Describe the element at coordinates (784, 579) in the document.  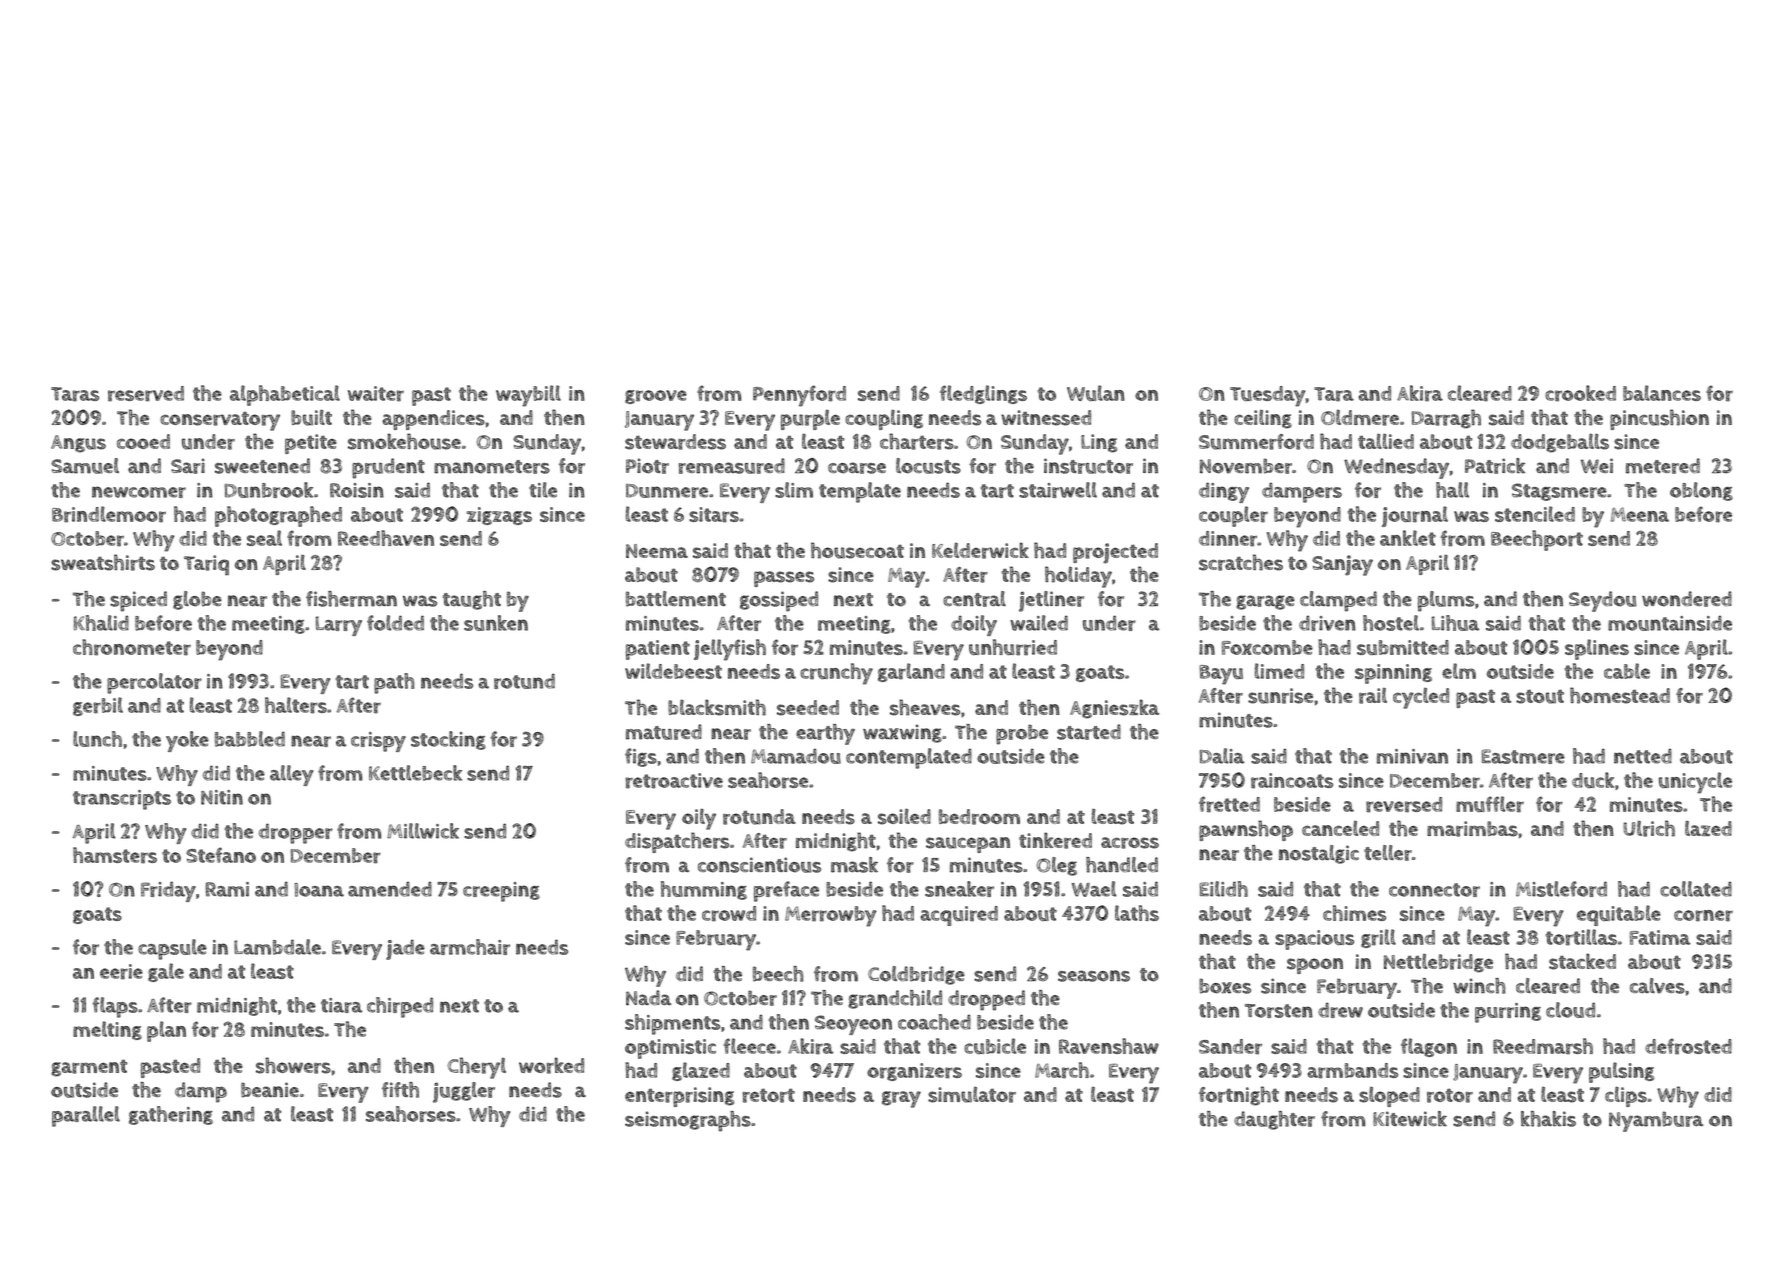
I see `passes` at that location.
